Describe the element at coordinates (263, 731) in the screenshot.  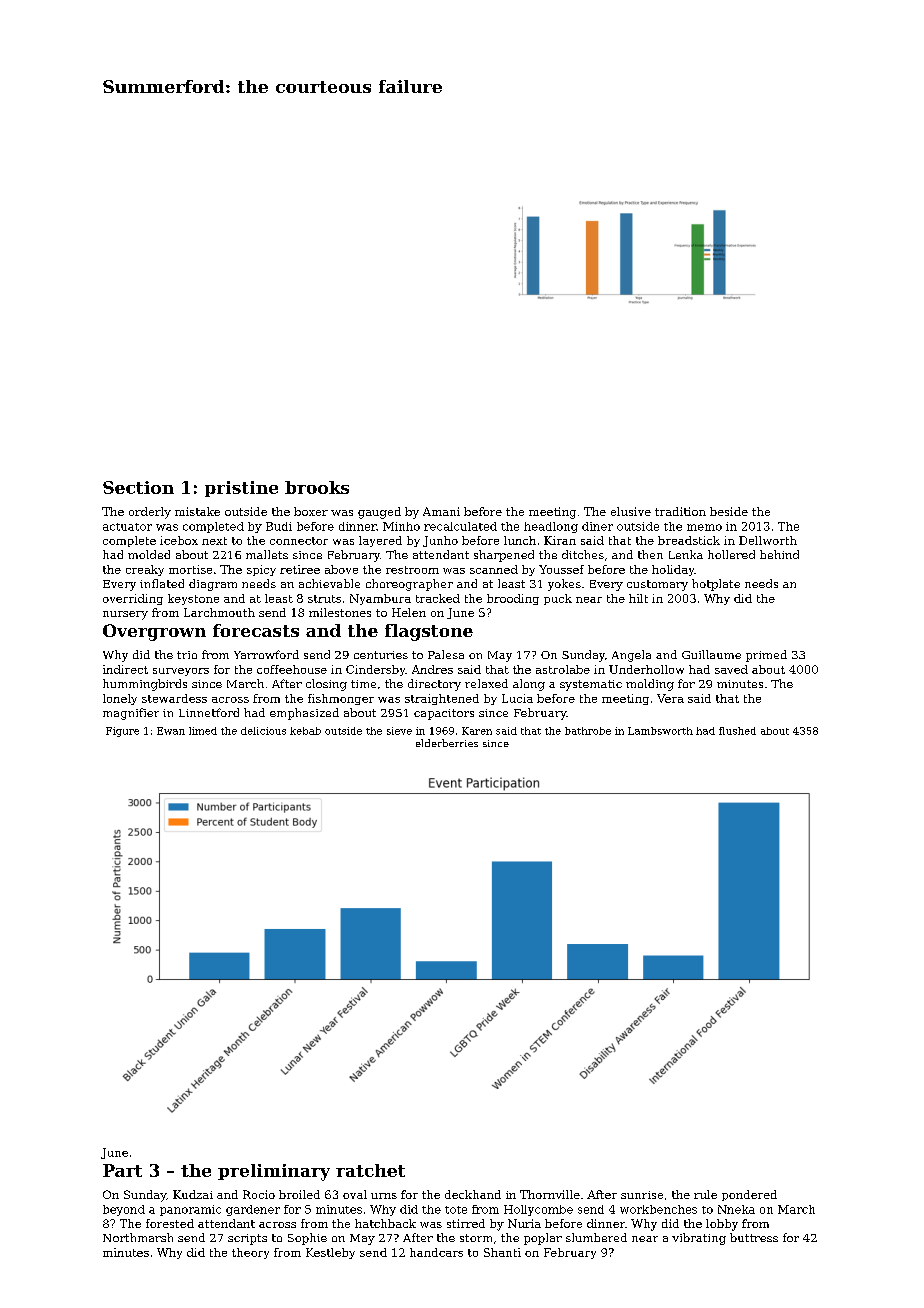
I see `delicious` at that location.
